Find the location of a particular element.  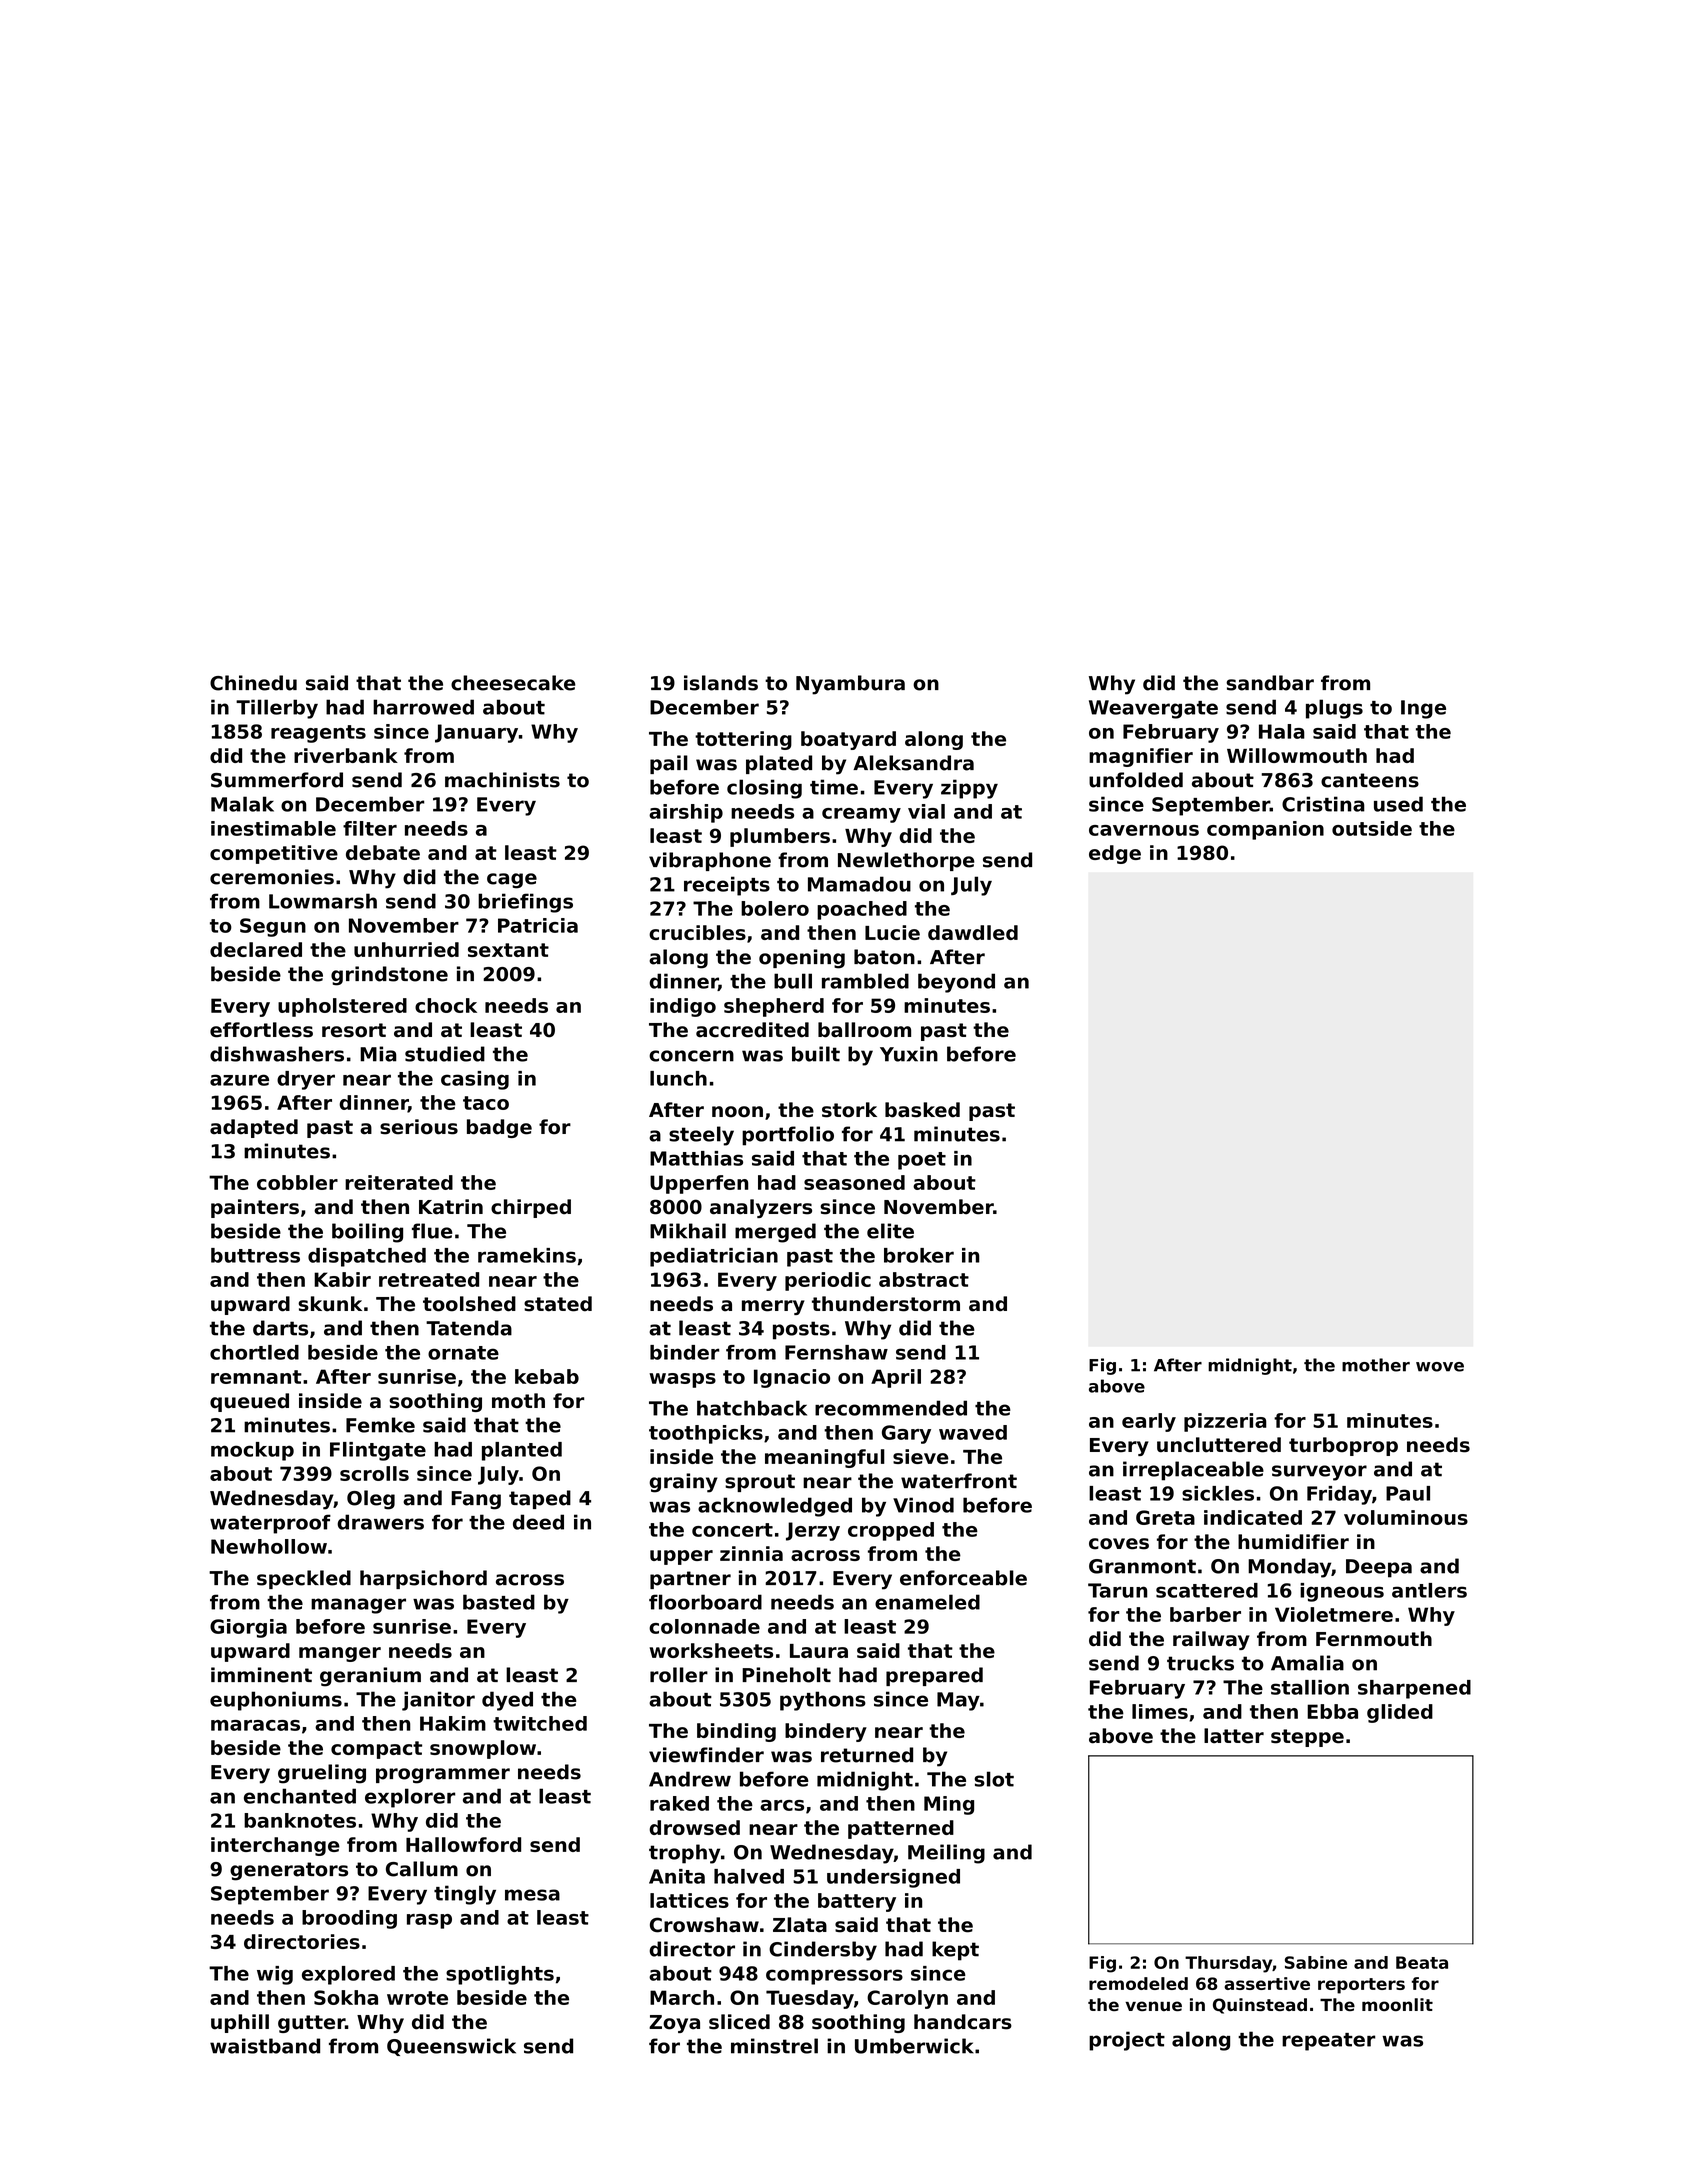

January is located at coordinates (476, 733).
